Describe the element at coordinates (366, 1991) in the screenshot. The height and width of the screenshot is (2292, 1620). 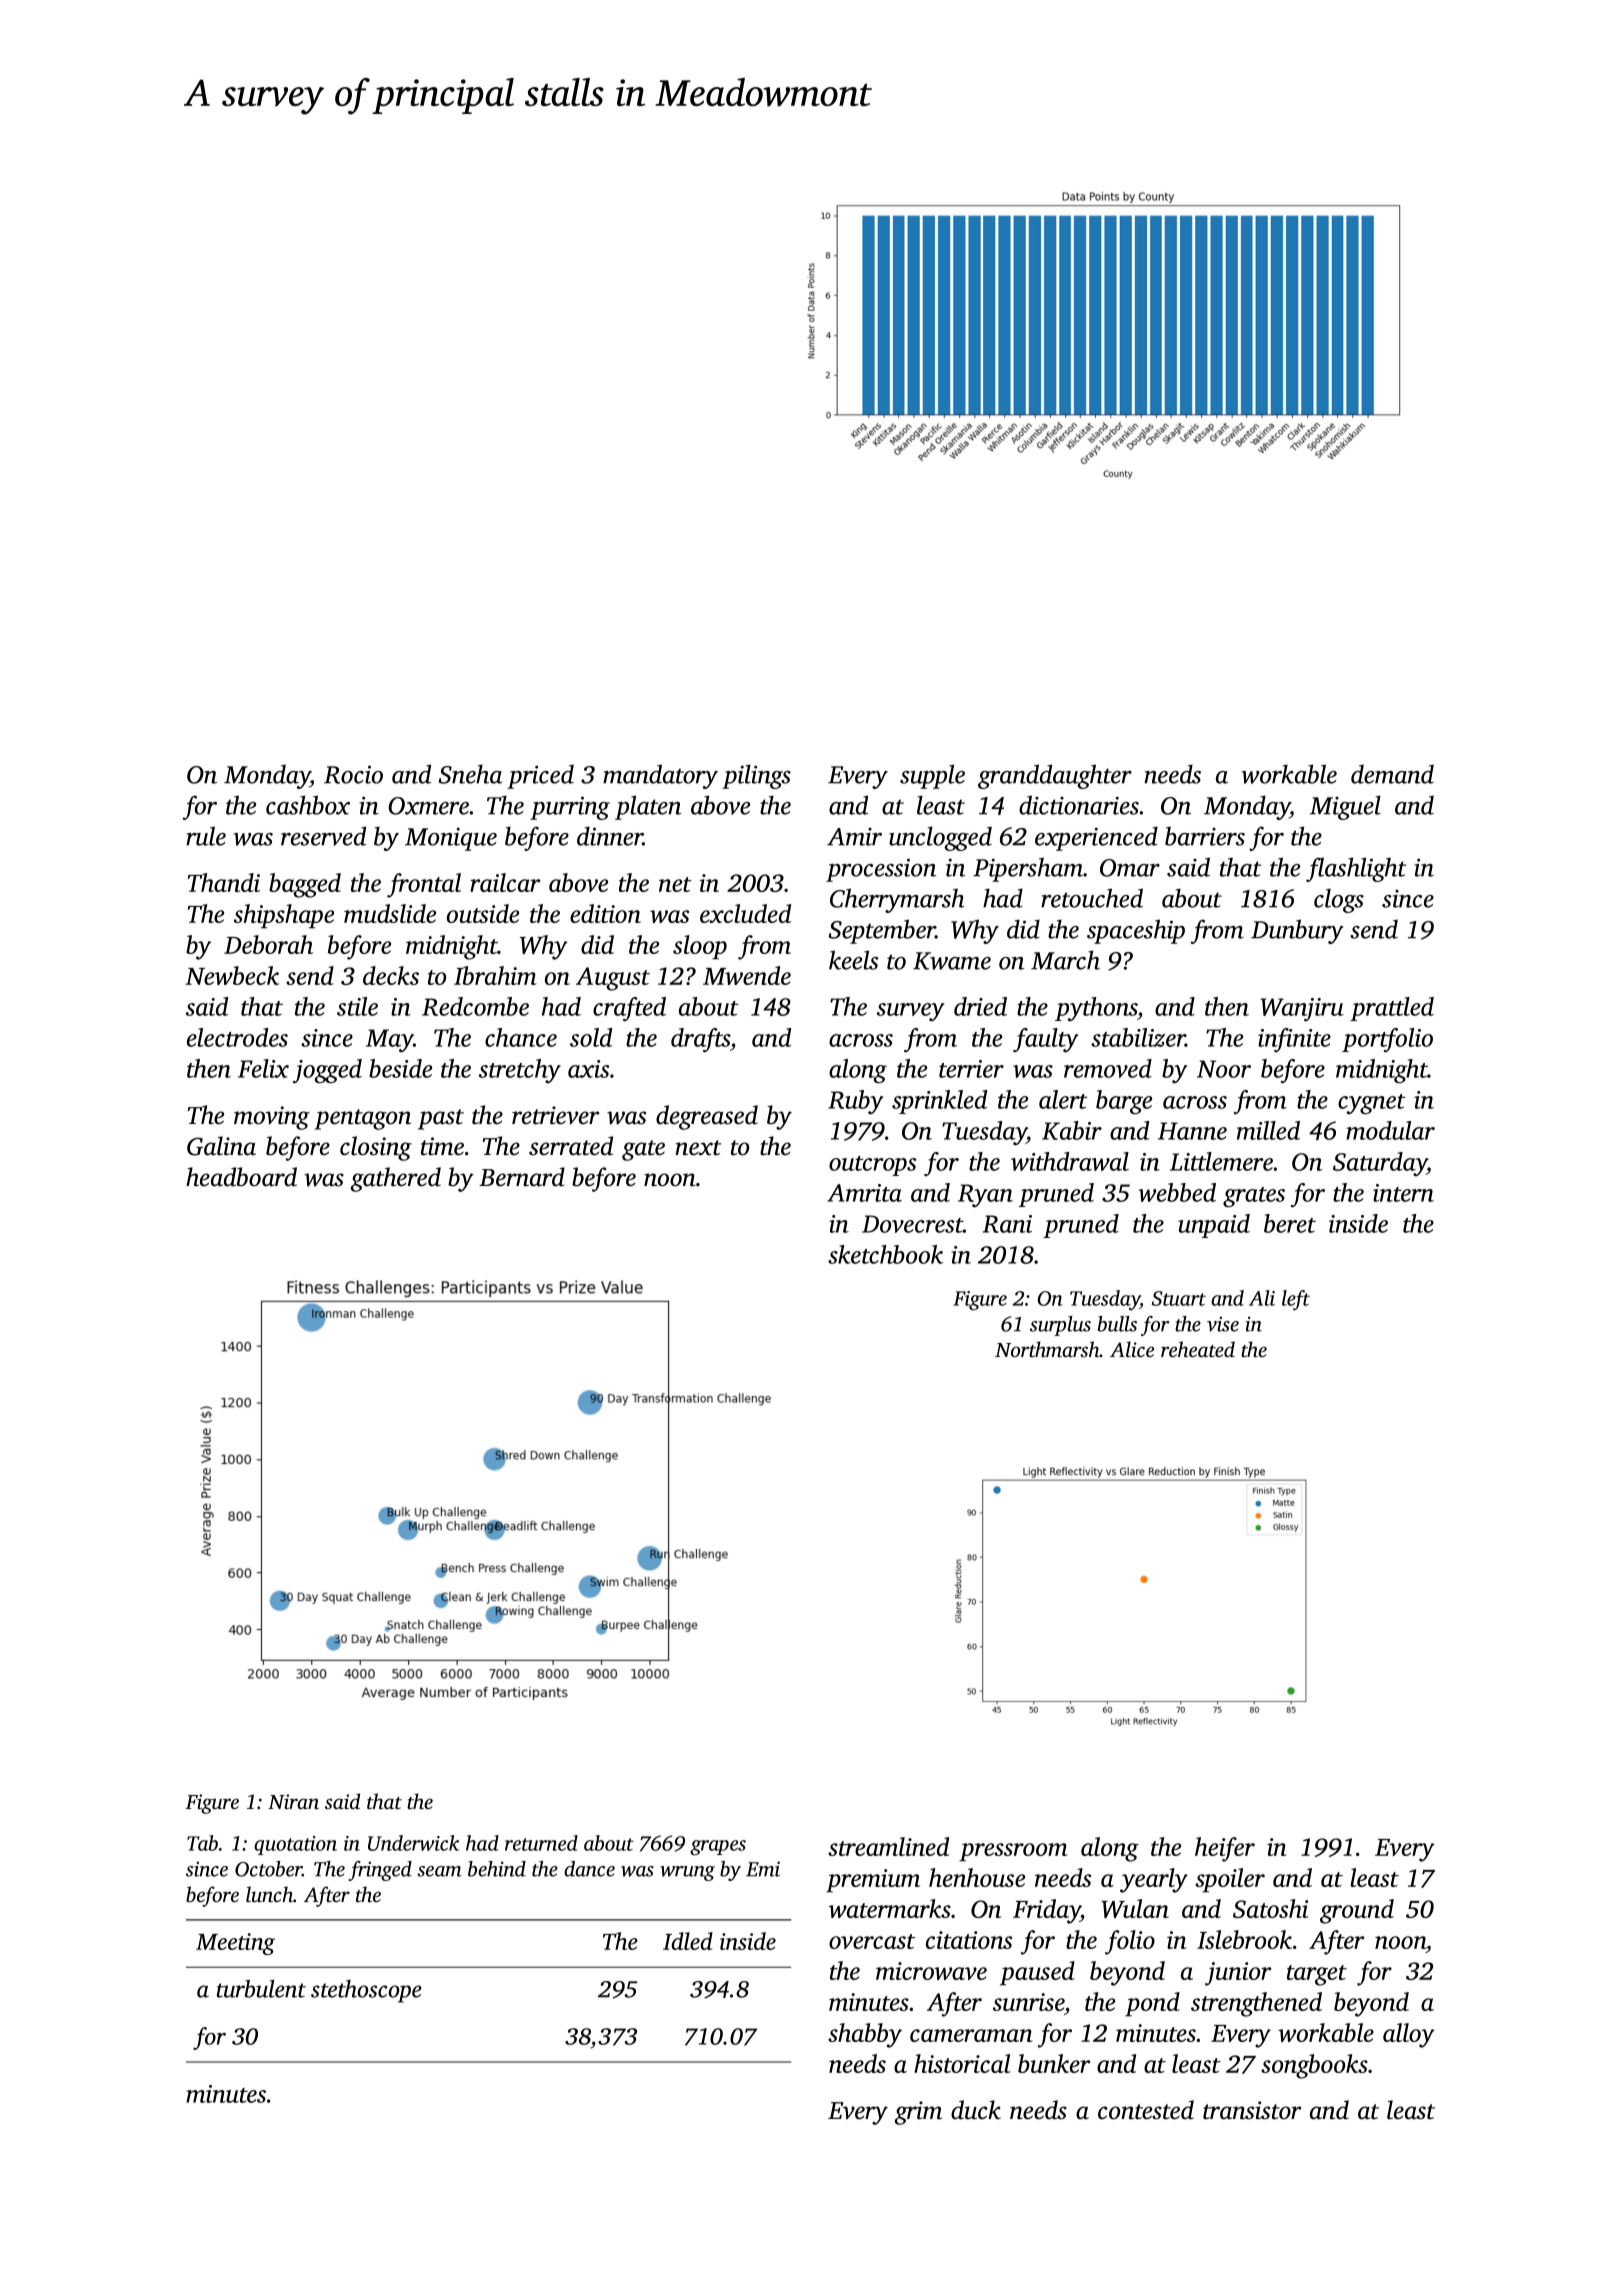
I see `stethoscope` at that location.
